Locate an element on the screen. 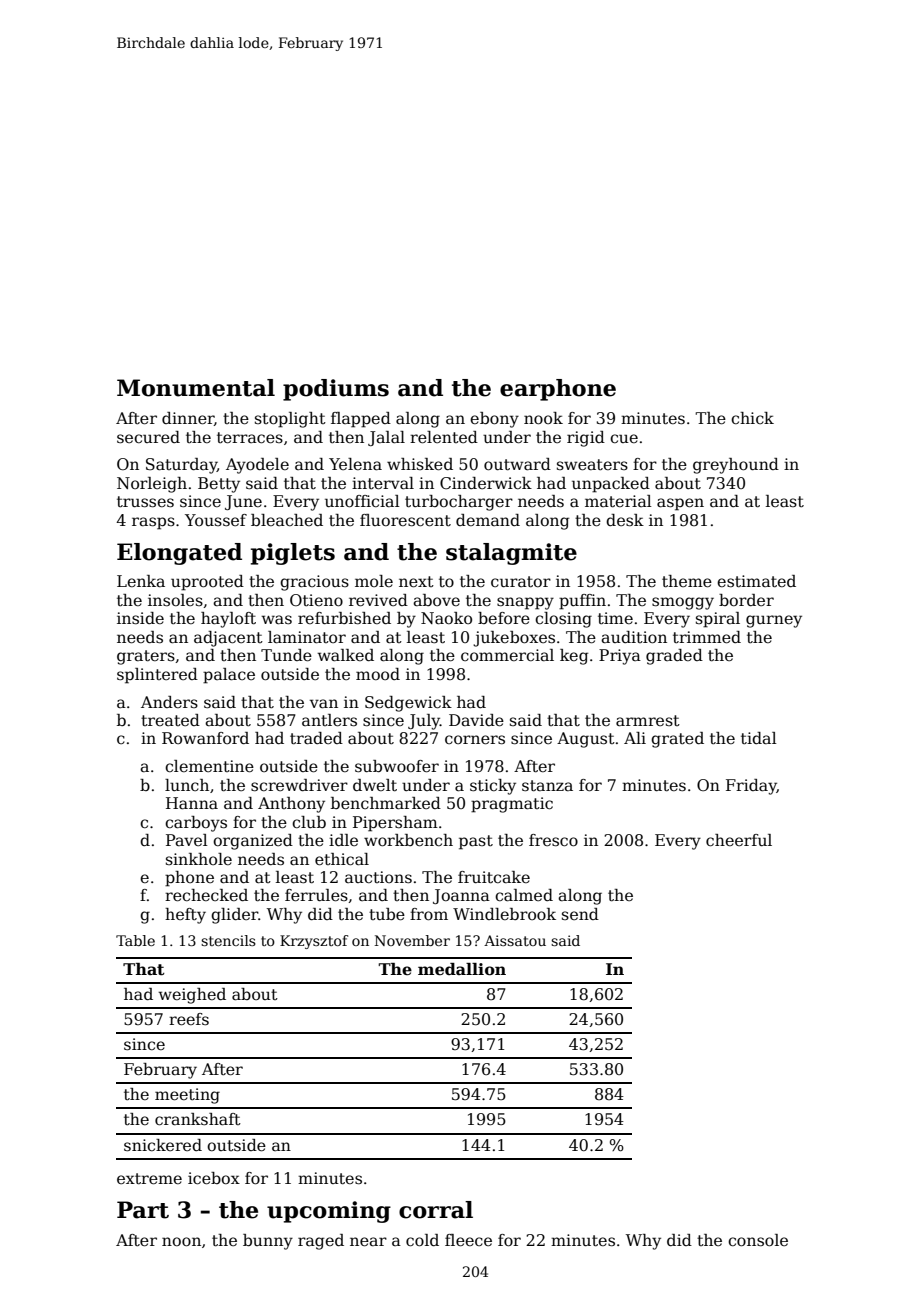  Davide is located at coordinates (476, 720).
